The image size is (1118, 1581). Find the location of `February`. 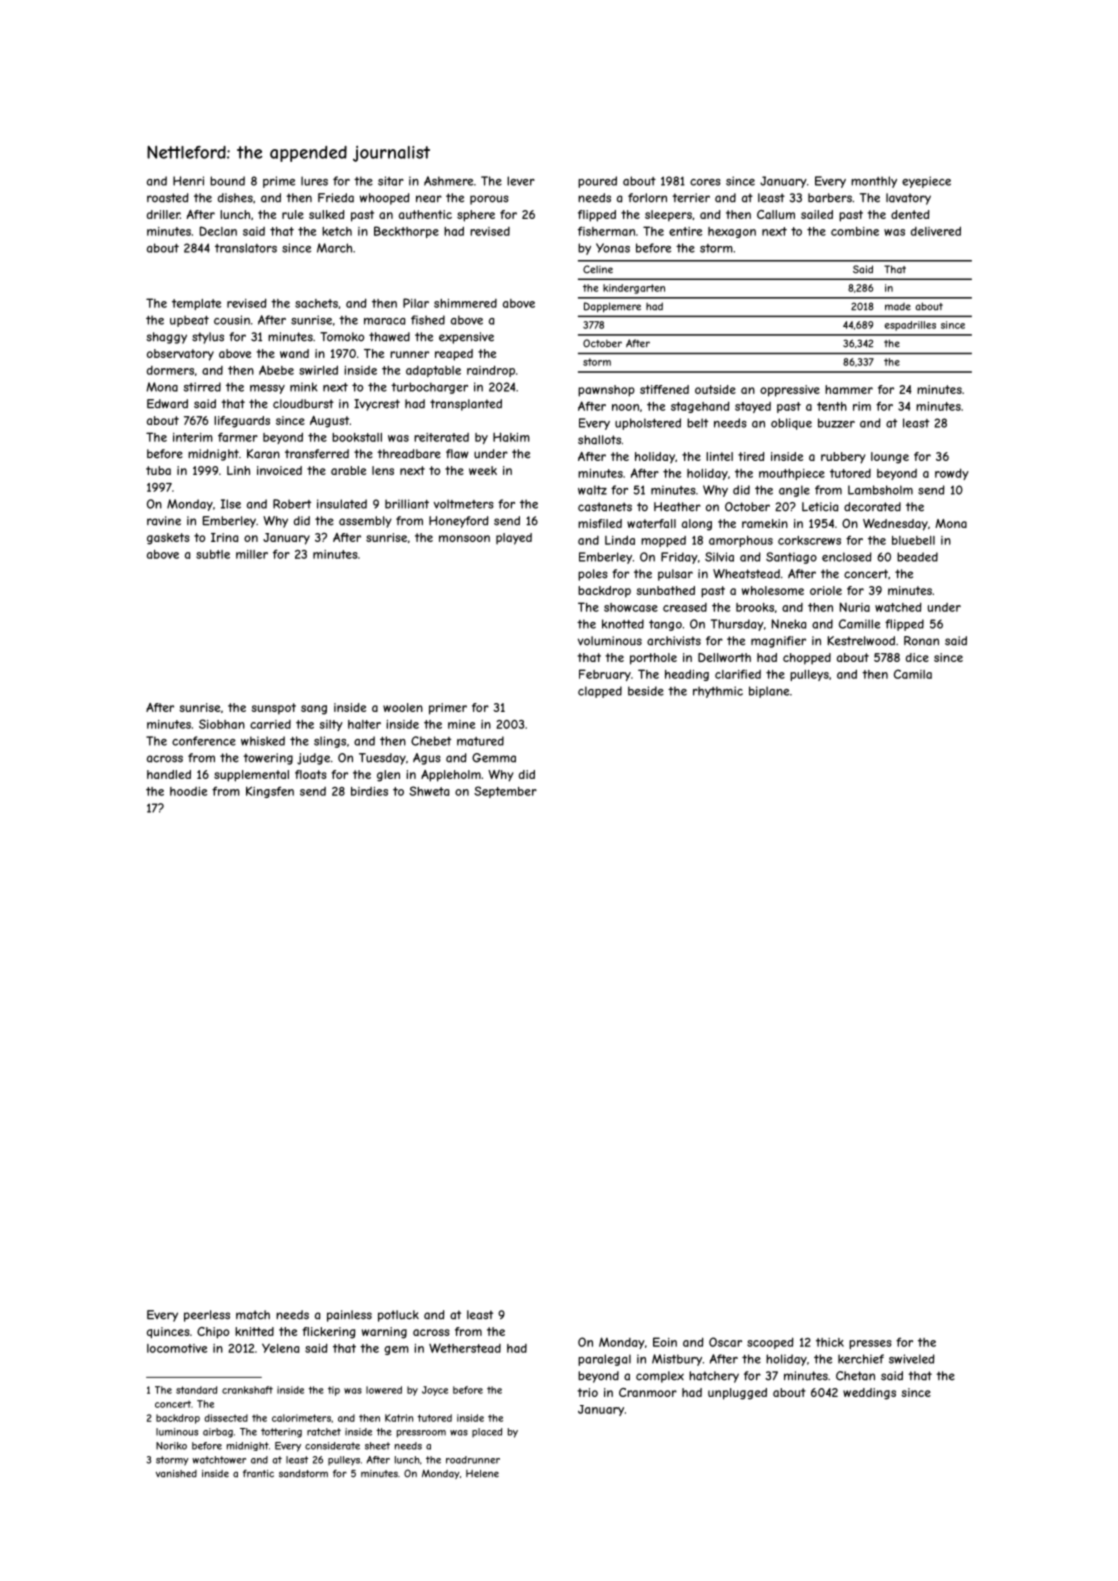

February is located at coordinates (605, 675).
